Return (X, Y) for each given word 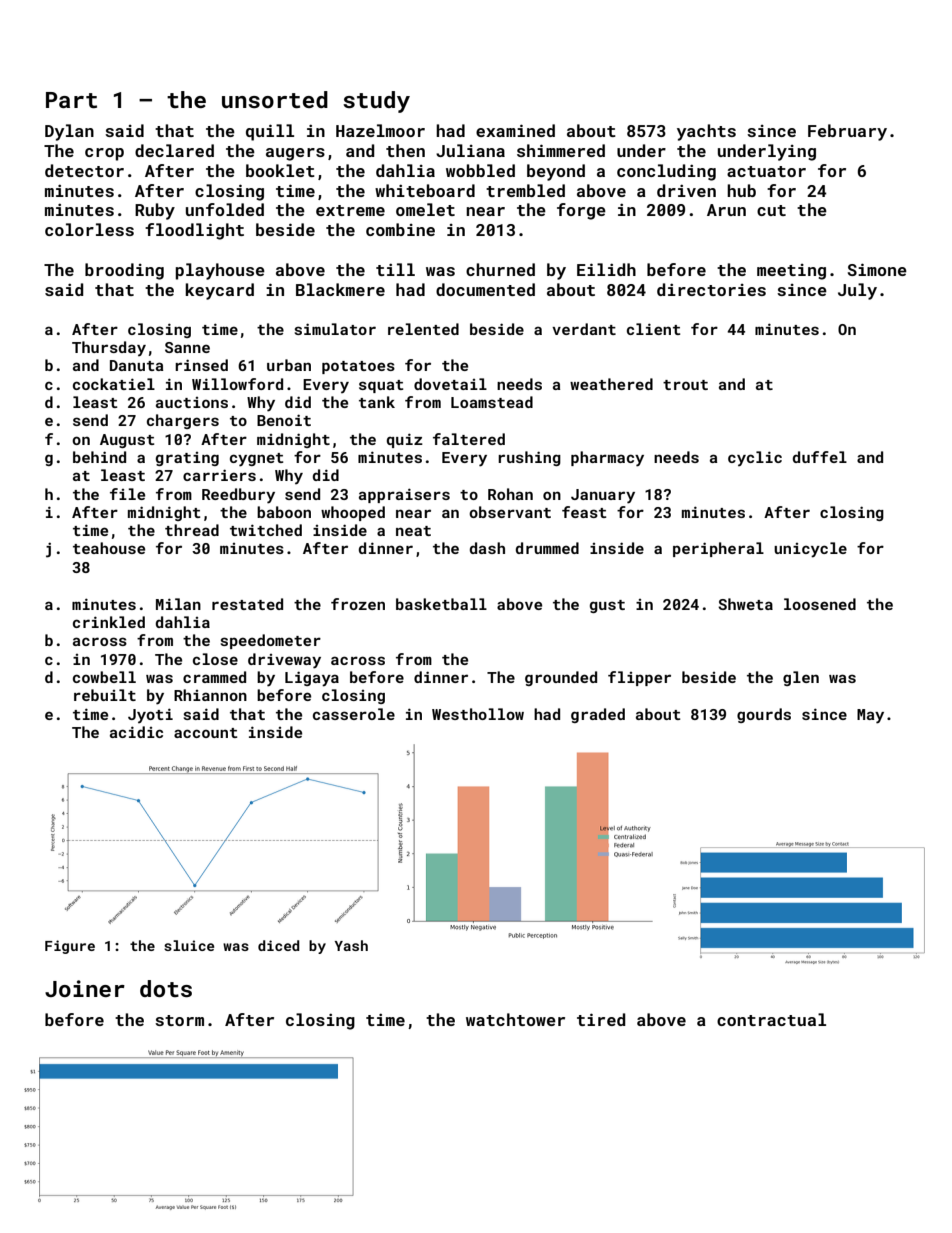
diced (279, 945)
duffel (820, 457)
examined (515, 130)
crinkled (109, 622)
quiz (405, 440)
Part (71, 100)
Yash (351, 945)
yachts (706, 132)
